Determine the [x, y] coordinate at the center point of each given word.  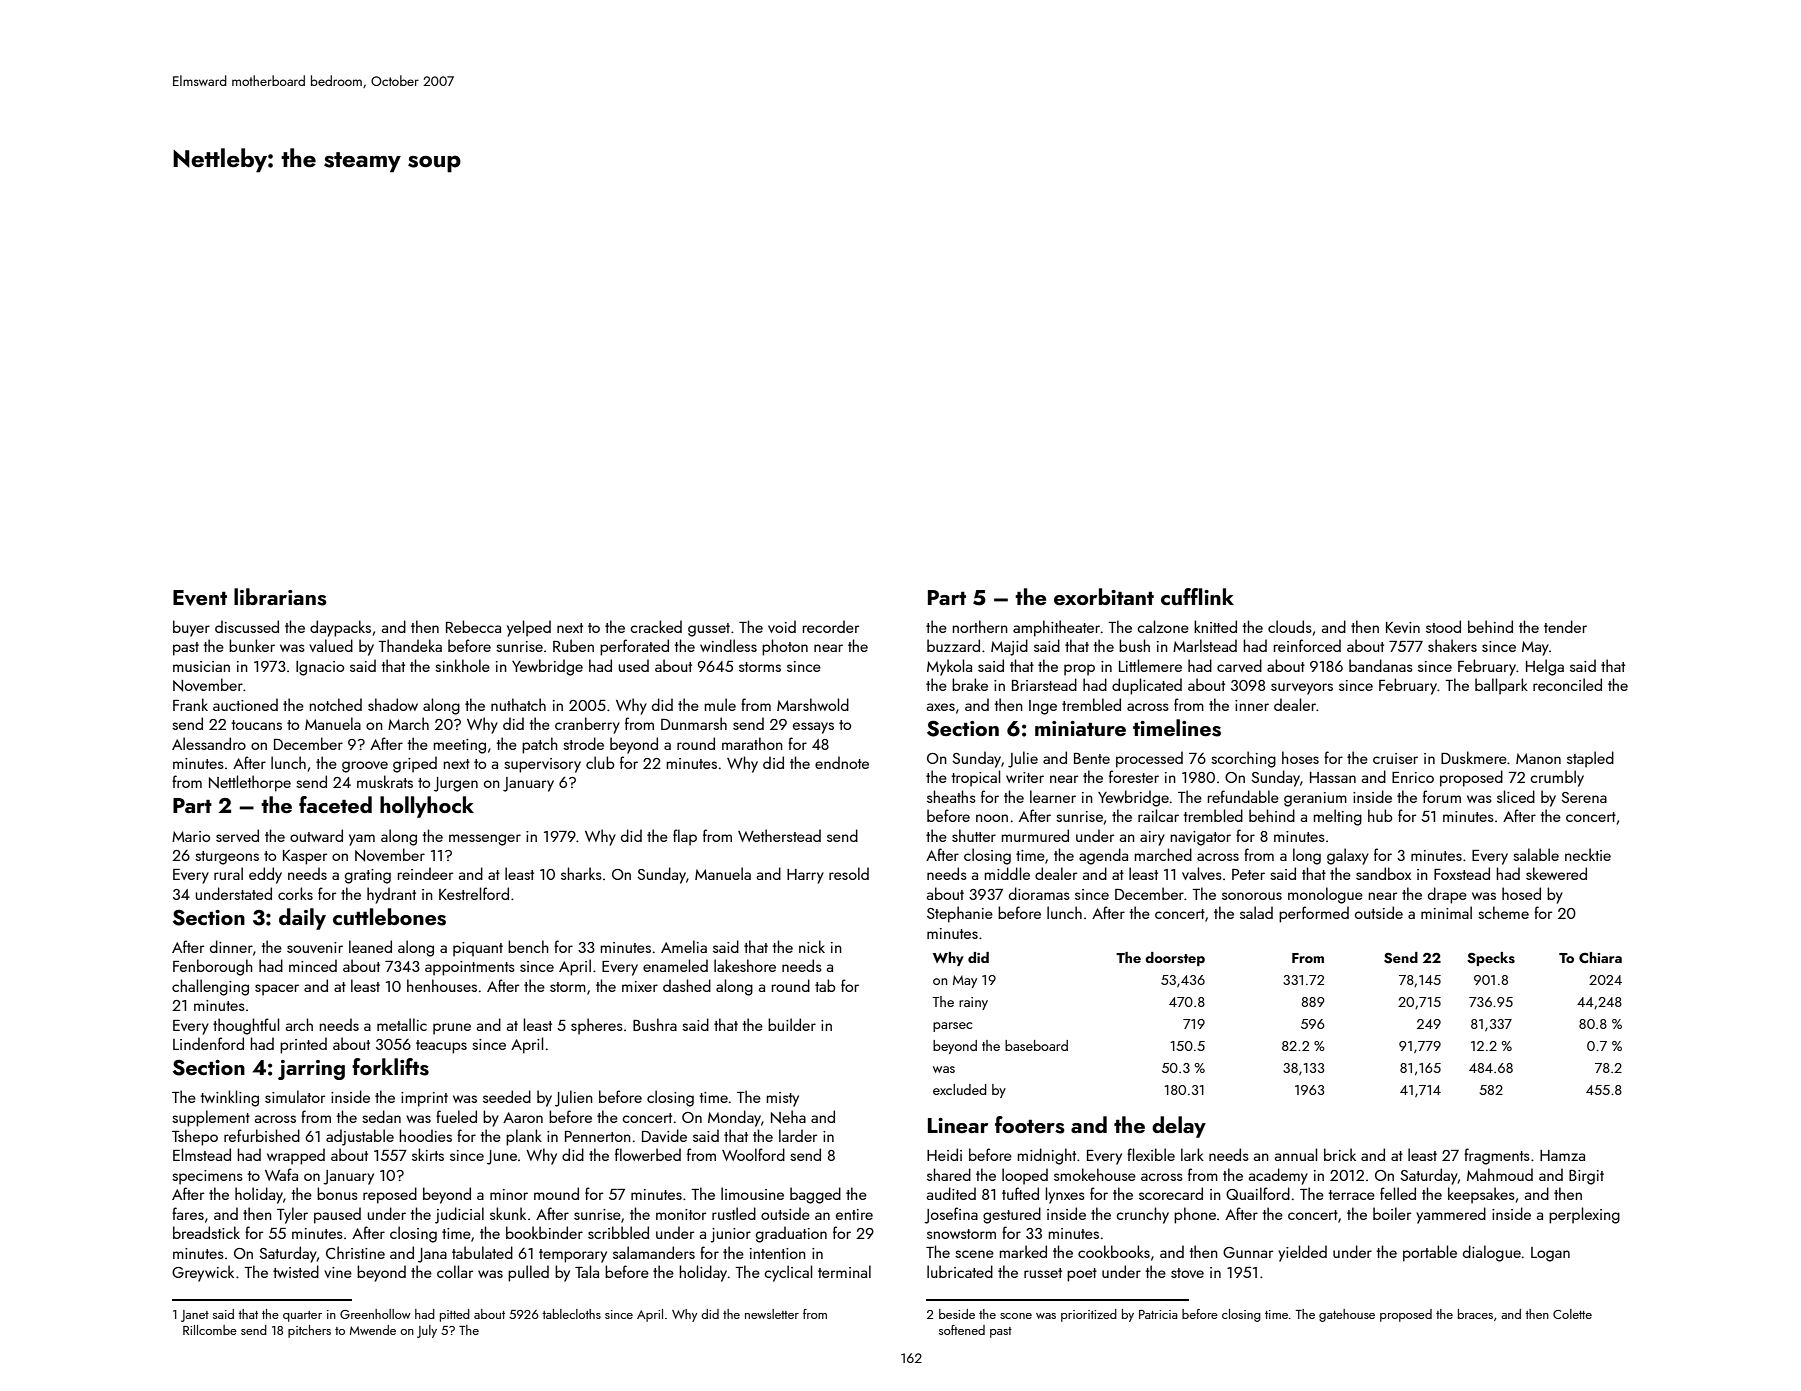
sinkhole [462, 665]
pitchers [309, 1331]
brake [970, 684]
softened [962, 1330]
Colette [1572, 1314]
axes [941, 707]
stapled [1590, 759]
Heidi [944, 1154]
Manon [1538, 758]
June [502, 1157]
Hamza [1562, 1155]
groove [365, 767]
